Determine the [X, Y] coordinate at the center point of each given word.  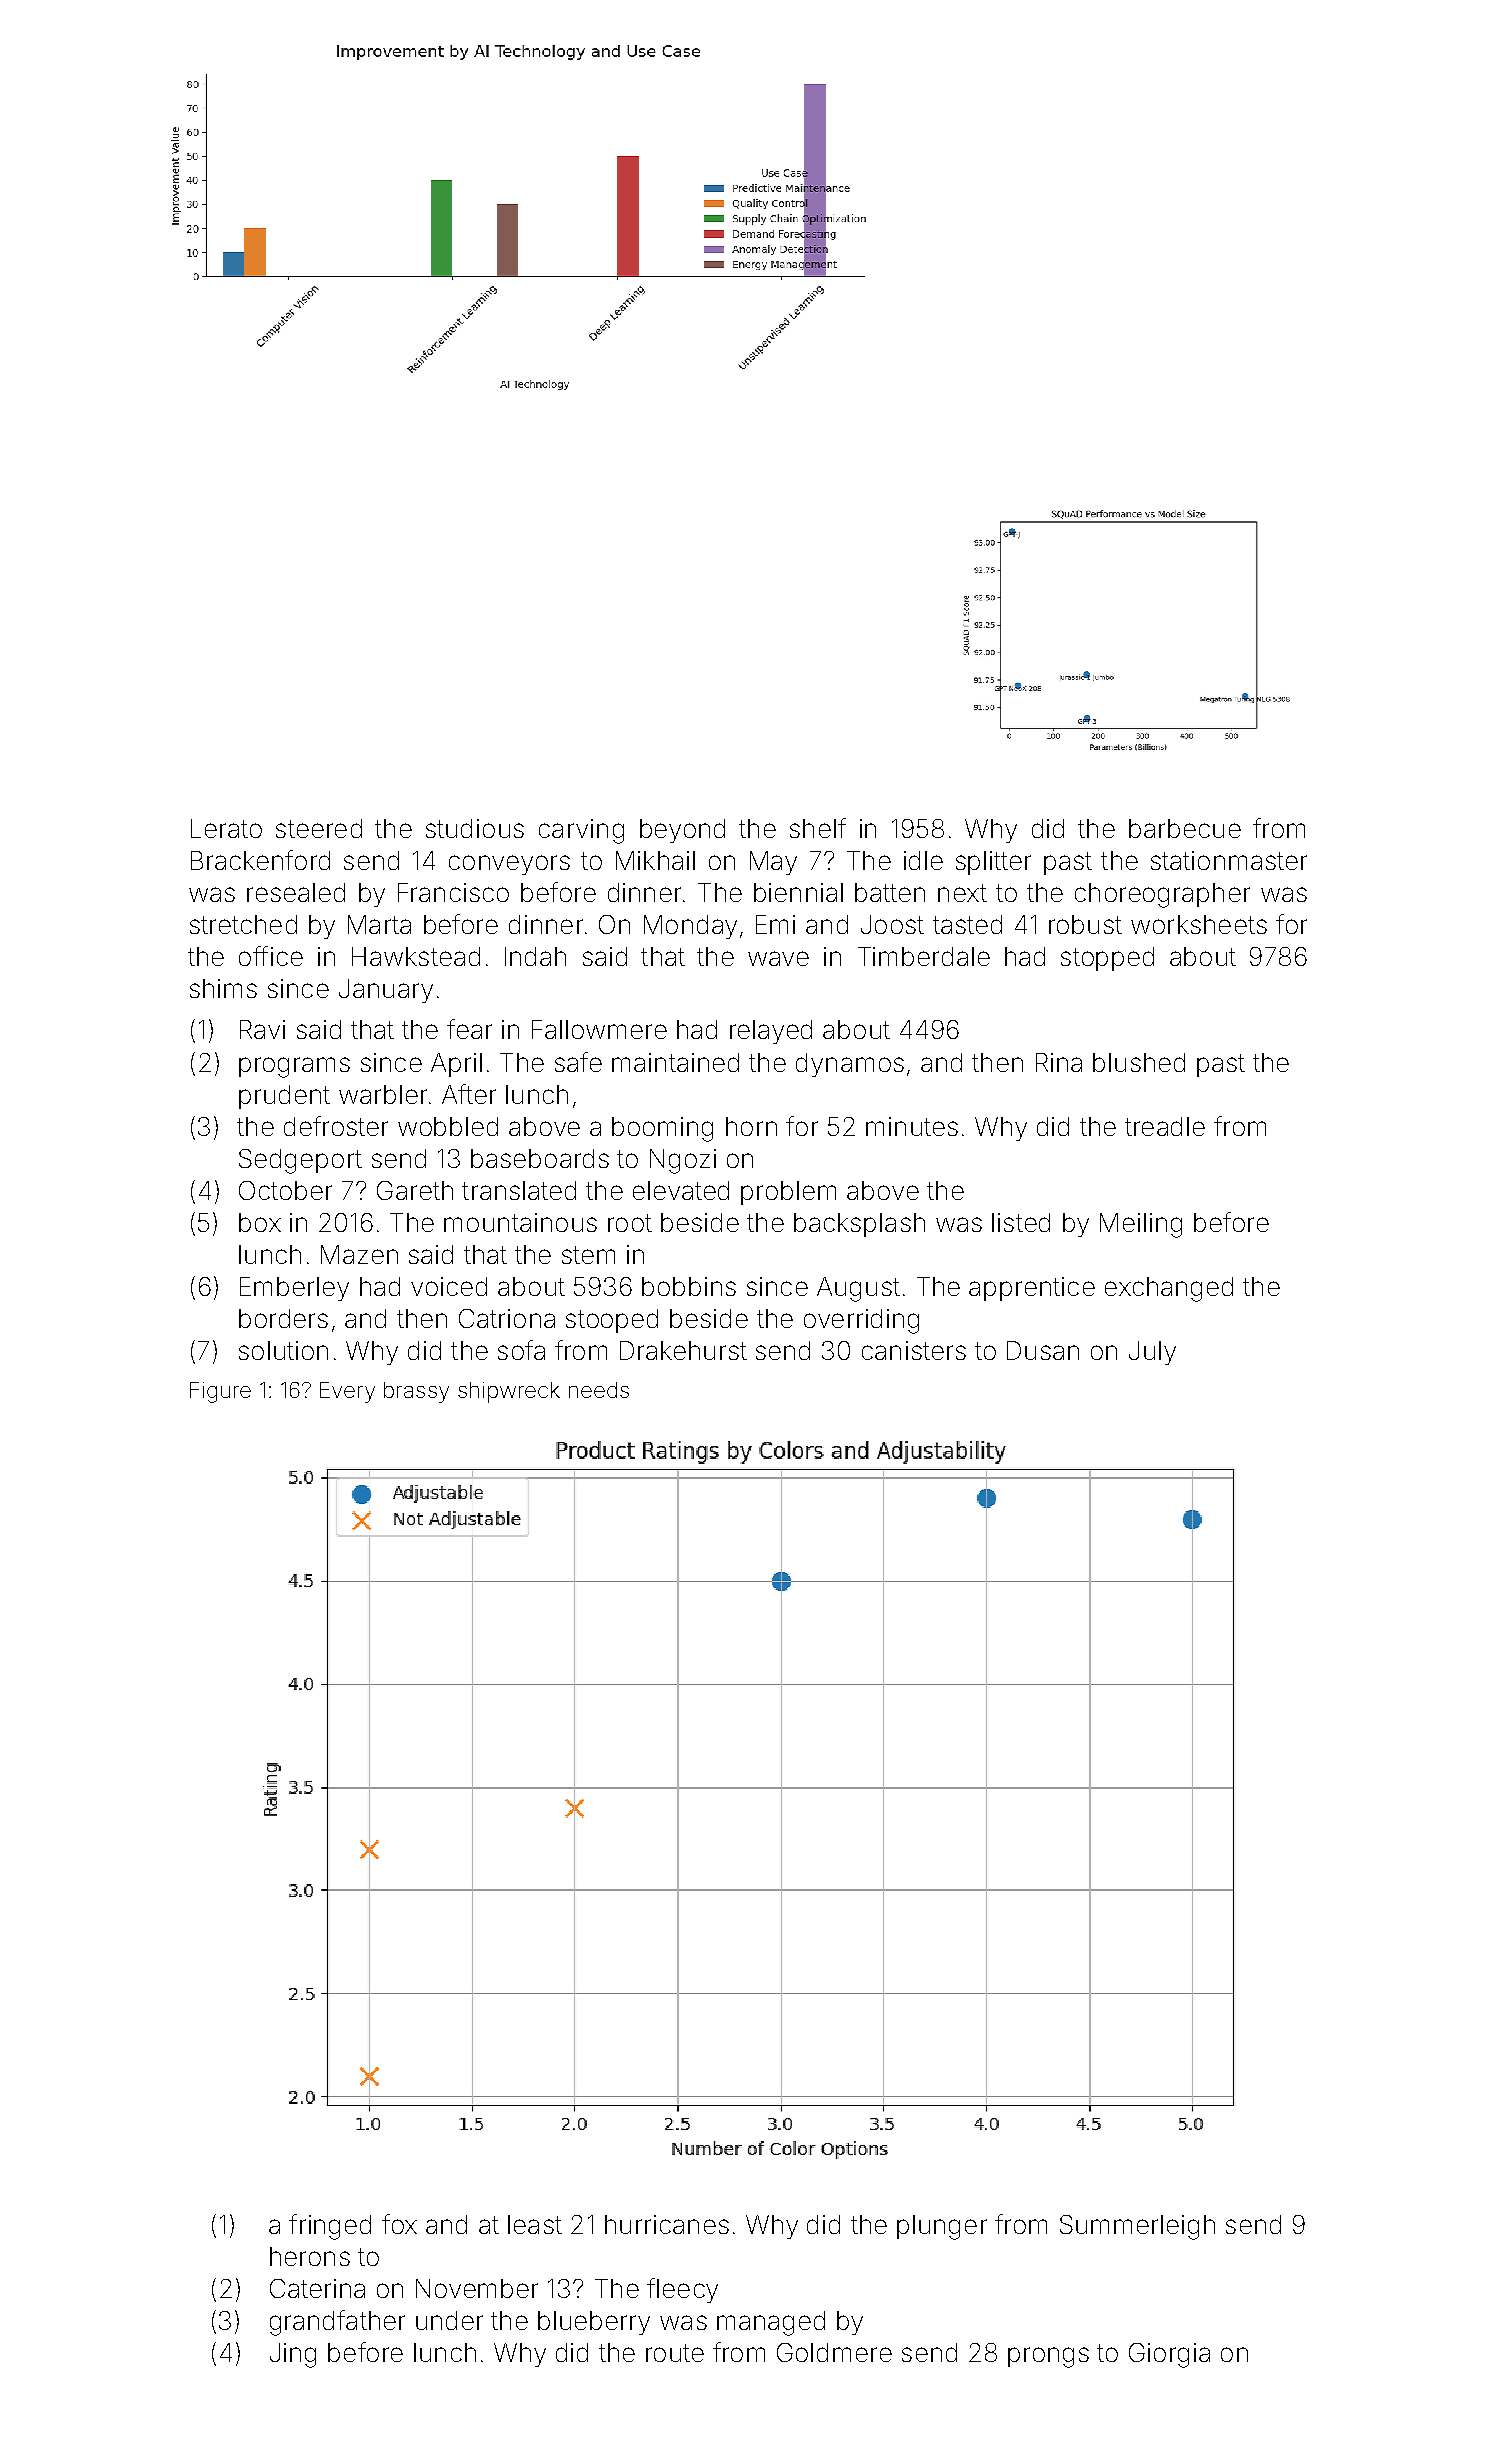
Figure [220, 1392]
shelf [818, 828]
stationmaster [1229, 860]
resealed [296, 892]
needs [599, 1390]
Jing [293, 2355]
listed [1021, 1222]
